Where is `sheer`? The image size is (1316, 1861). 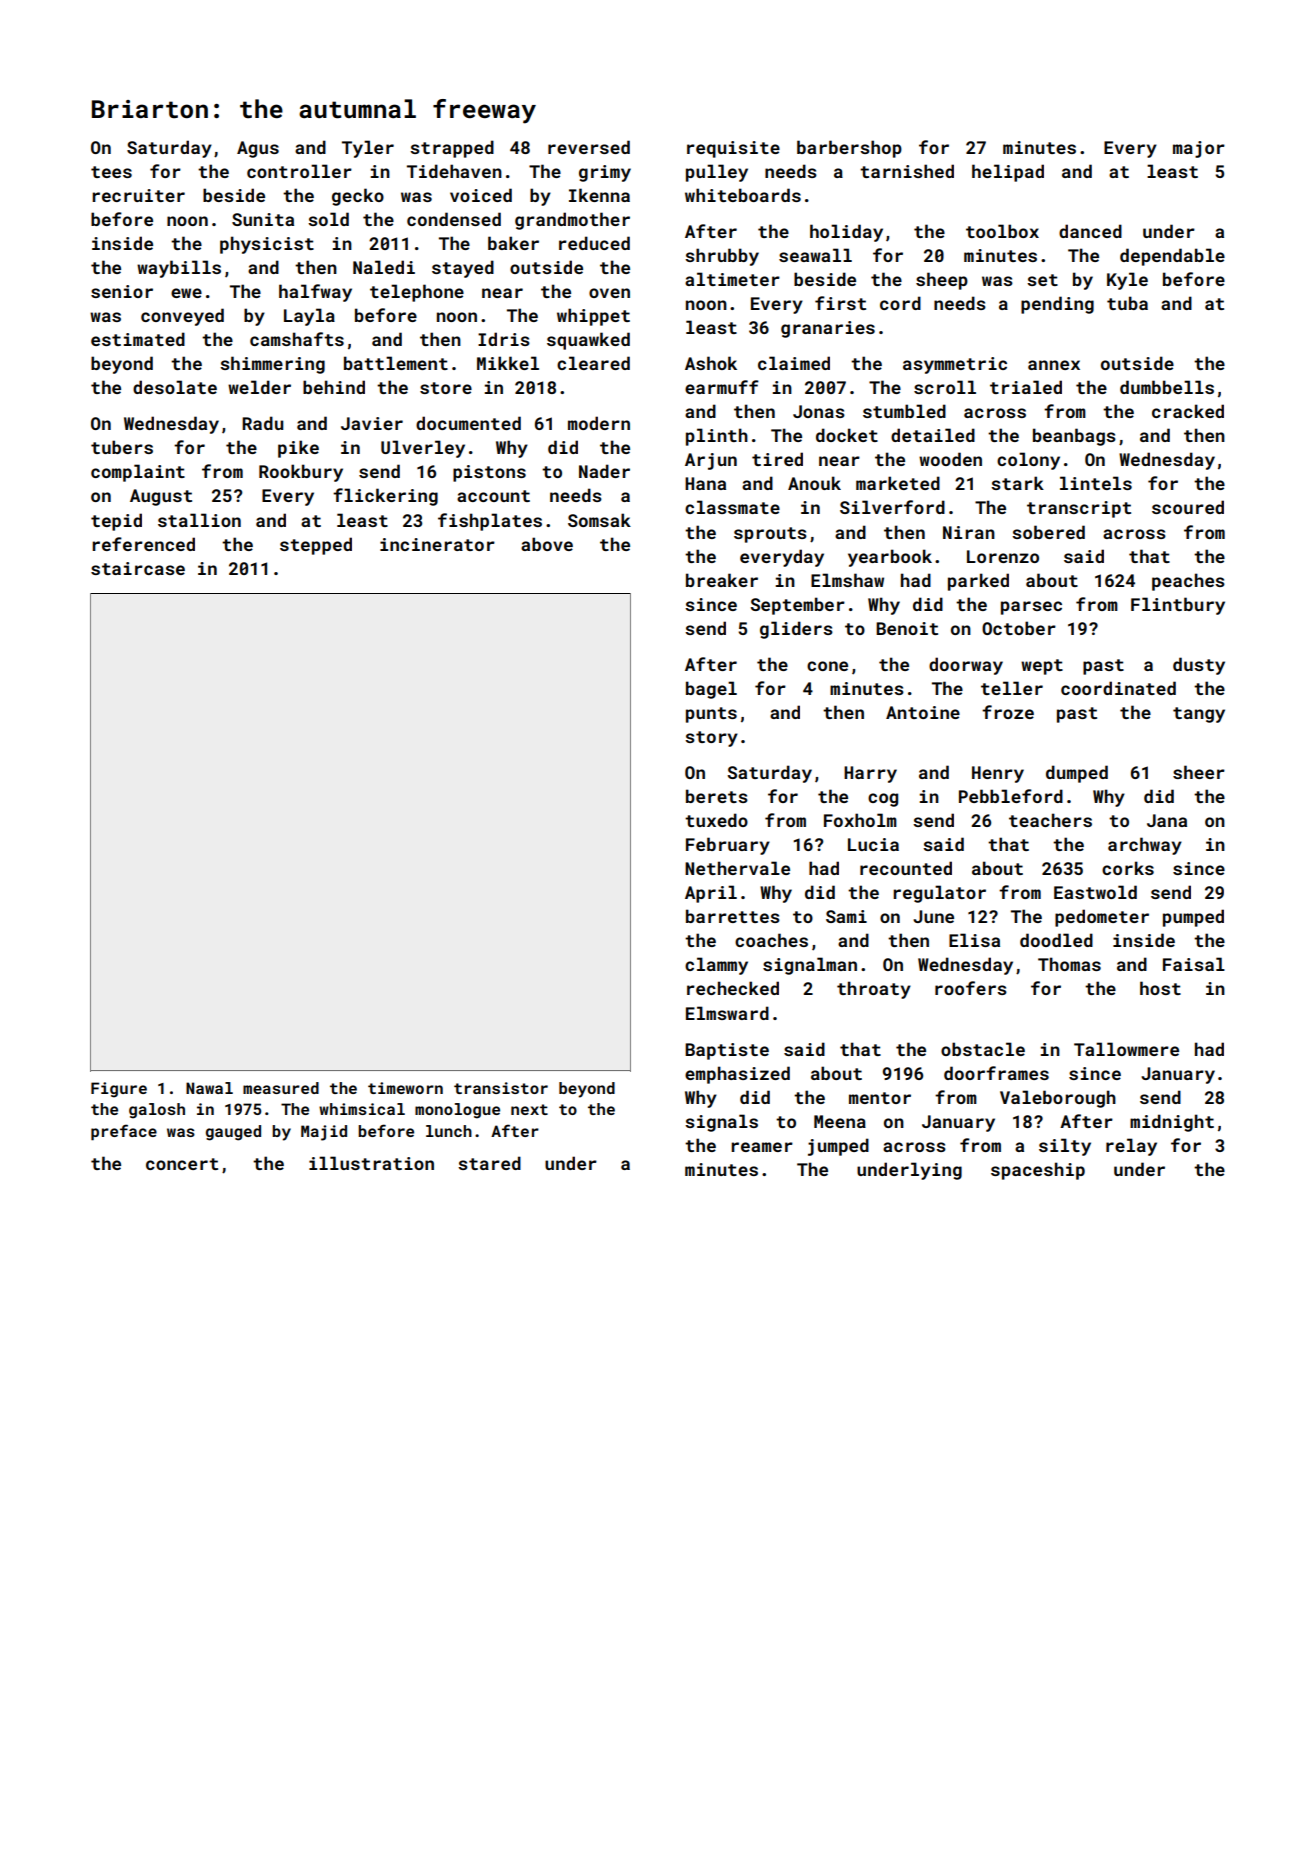 sheer is located at coordinates (1199, 772).
